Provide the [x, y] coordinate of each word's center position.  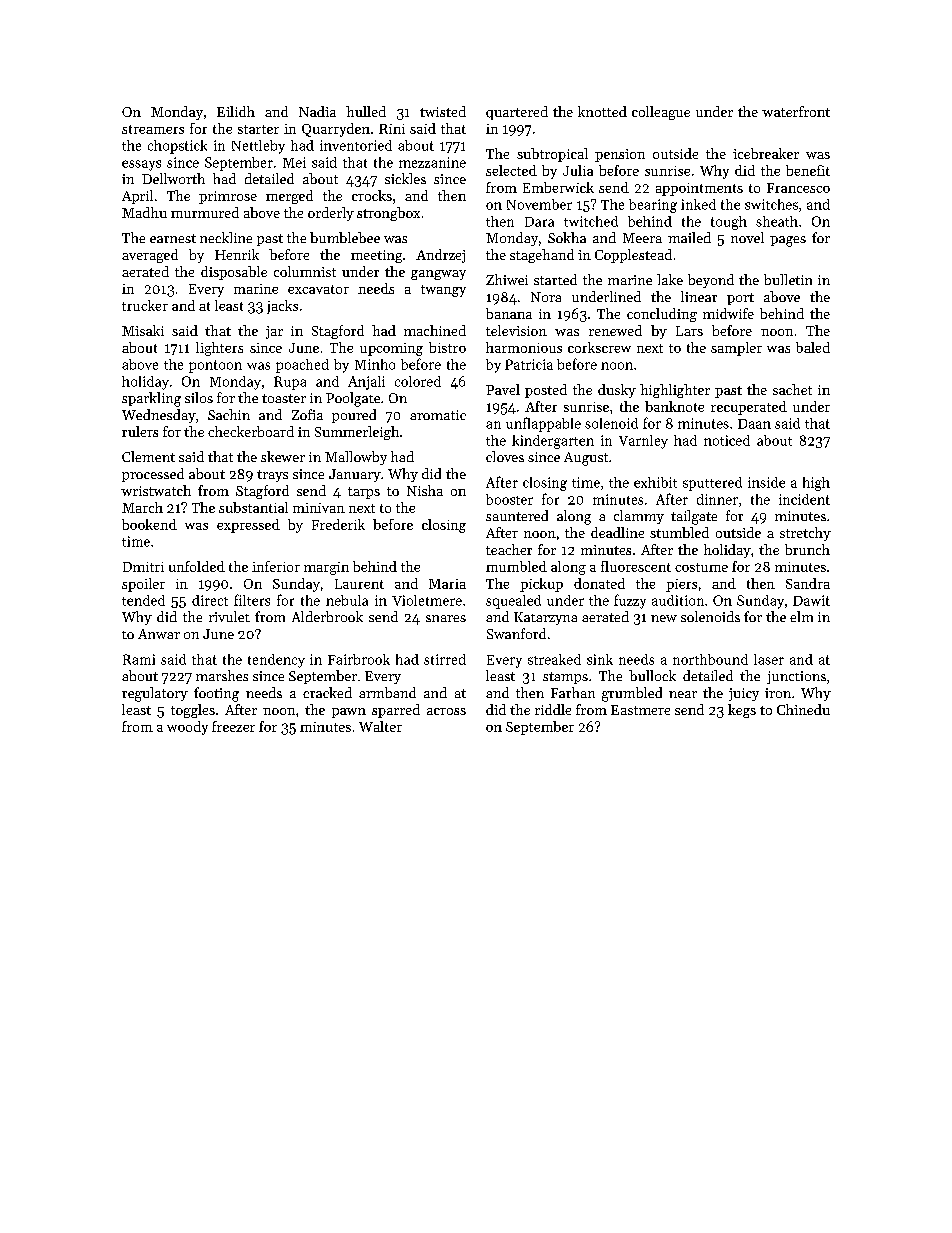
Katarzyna [545, 618]
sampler [736, 349]
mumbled [516, 566]
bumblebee [345, 237]
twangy [443, 291]
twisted [443, 111]
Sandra [808, 583]
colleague [661, 113]
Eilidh [236, 111]
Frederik [338, 524]
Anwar [159, 634]
